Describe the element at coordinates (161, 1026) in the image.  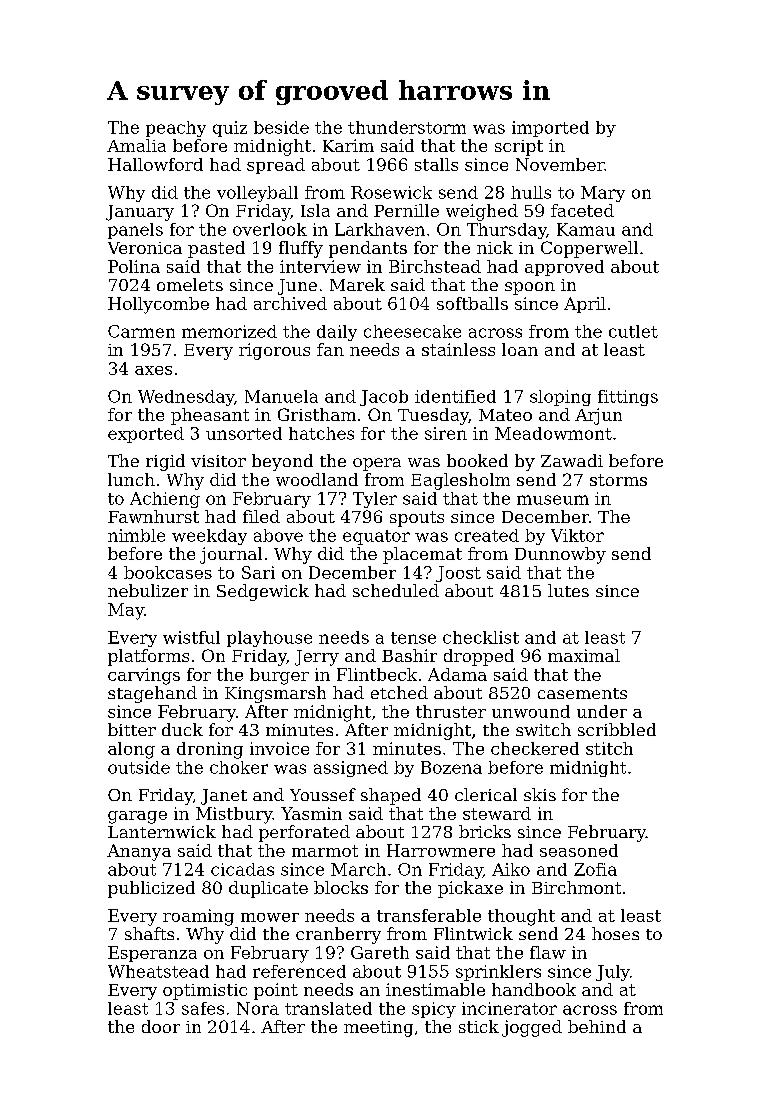
I see `door` at that location.
